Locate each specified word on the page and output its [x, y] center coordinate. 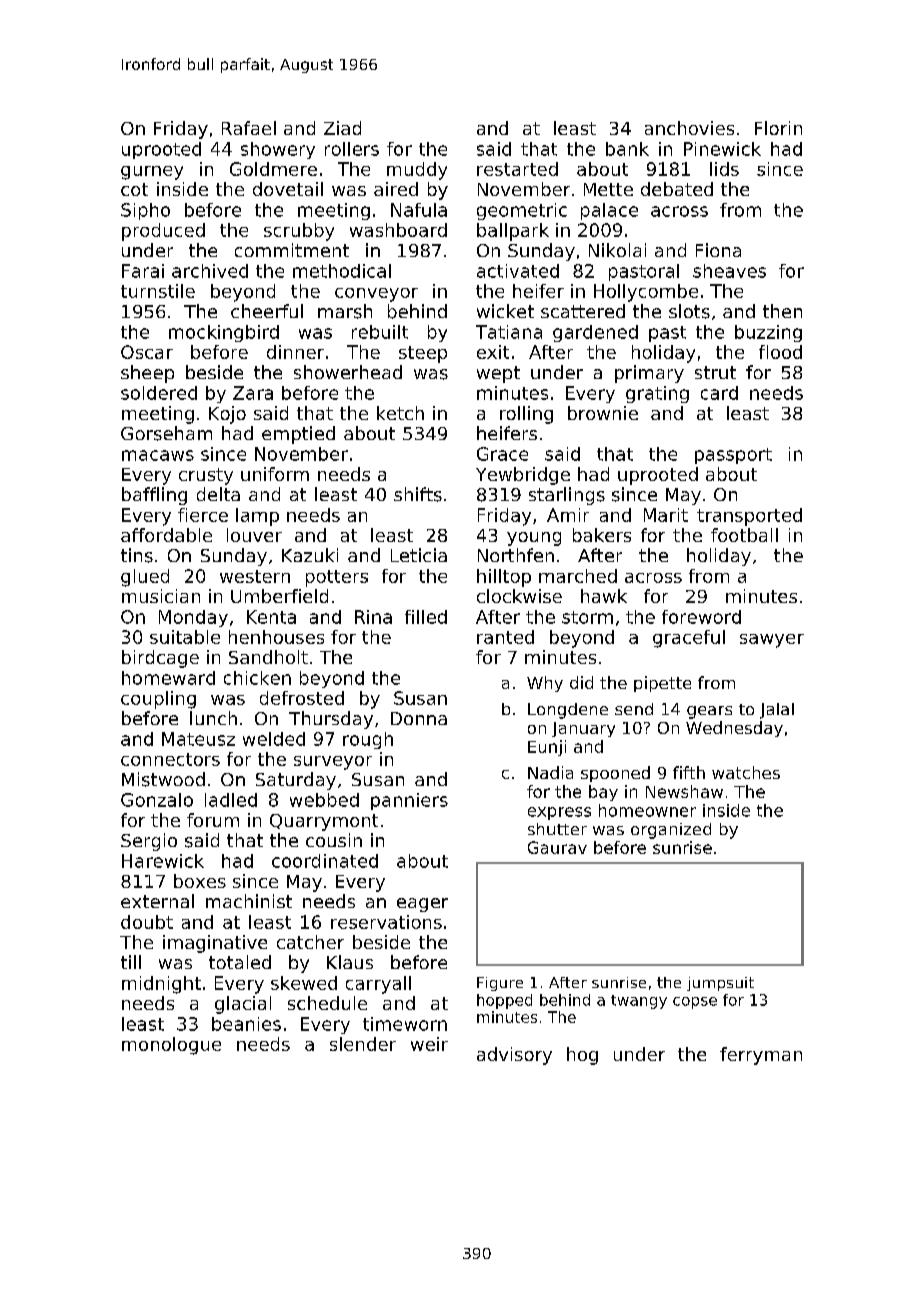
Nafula [419, 210]
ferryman [761, 1056]
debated [677, 189]
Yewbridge [523, 476]
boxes [200, 881]
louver [254, 535]
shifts [418, 494]
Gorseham [166, 433]
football [744, 535]
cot [134, 189]
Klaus [350, 962]
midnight [161, 985]
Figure [500, 984]
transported [749, 517]
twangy [639, 1002]
